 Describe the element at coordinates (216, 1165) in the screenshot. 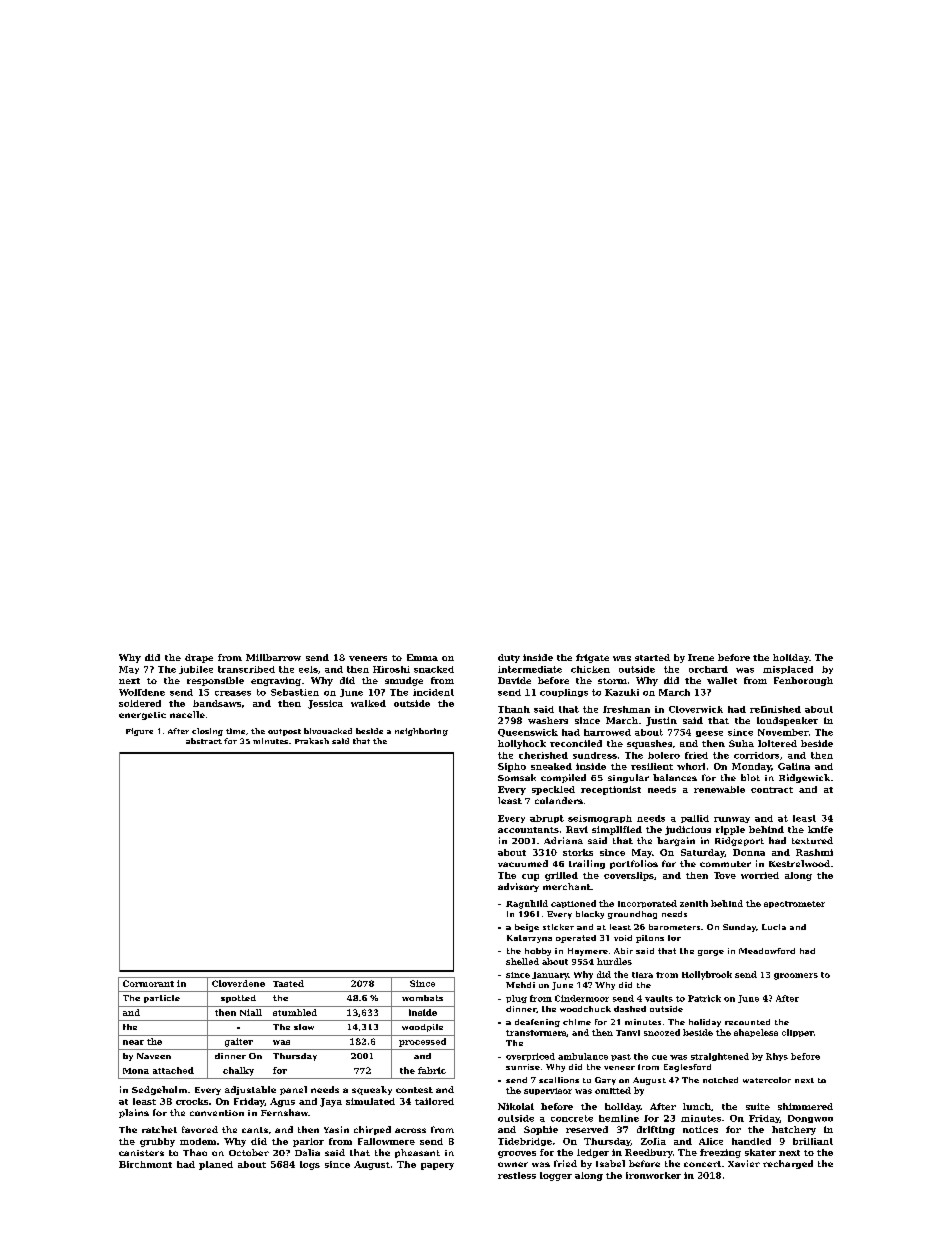

I see `planed` at that location.
